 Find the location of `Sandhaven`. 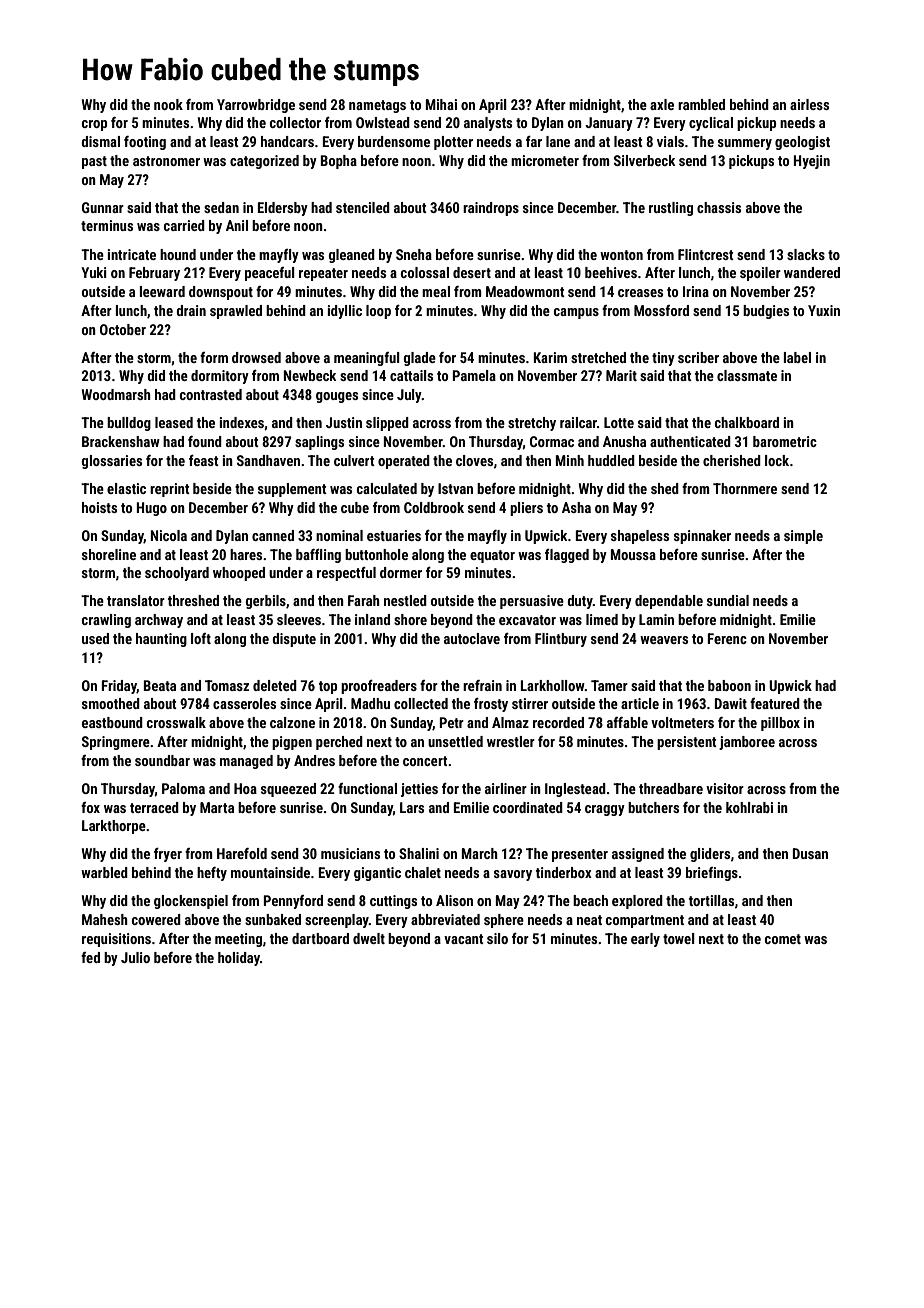

Sandhaven is located at coordinates (268, 460).
